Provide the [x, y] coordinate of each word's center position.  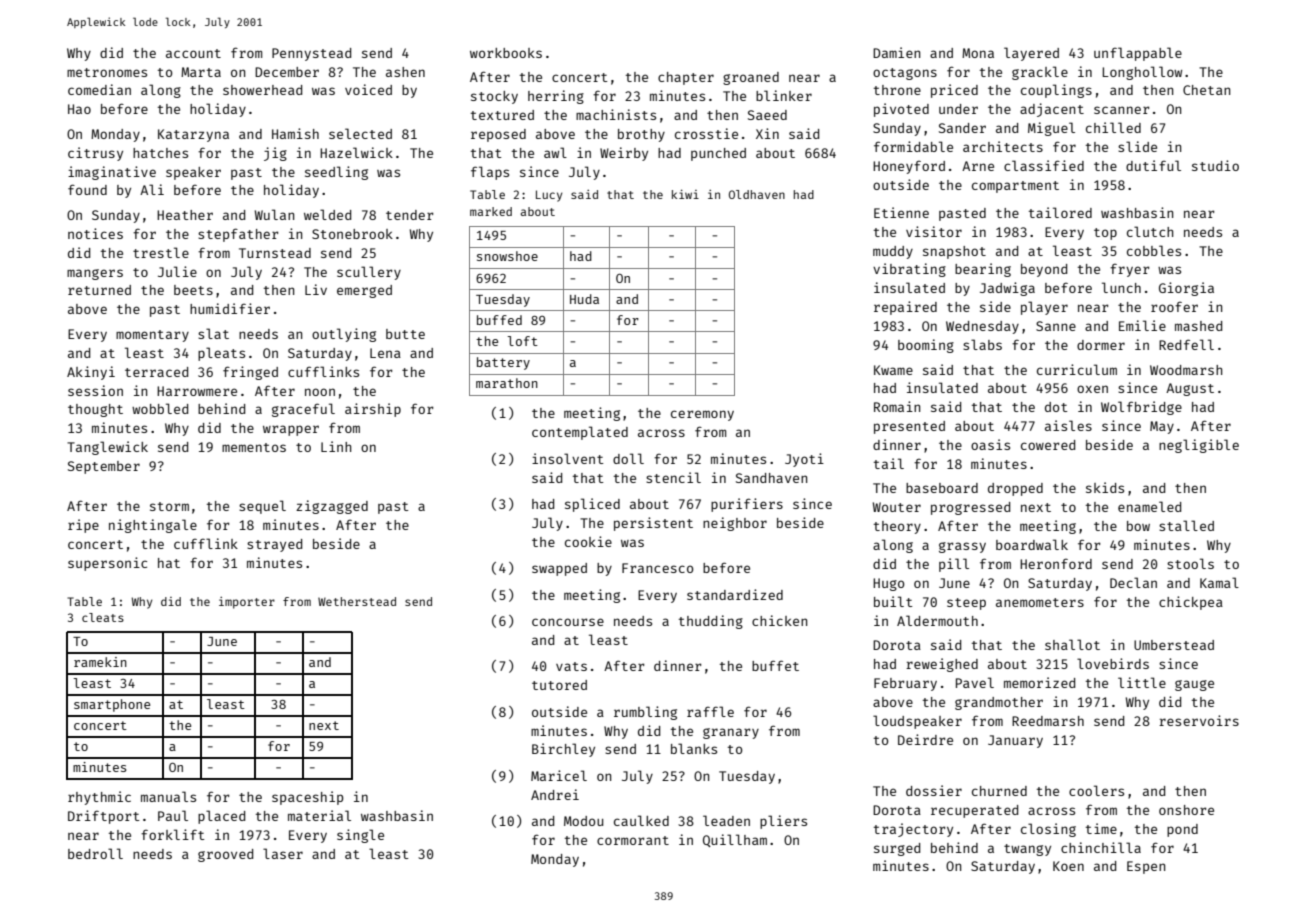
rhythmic [99, 798]
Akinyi [91, 373]
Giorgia [1186, 289]
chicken [779, 620]
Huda [584, 299]
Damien [896, 52]
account [193, 53]
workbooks [506, 53]
